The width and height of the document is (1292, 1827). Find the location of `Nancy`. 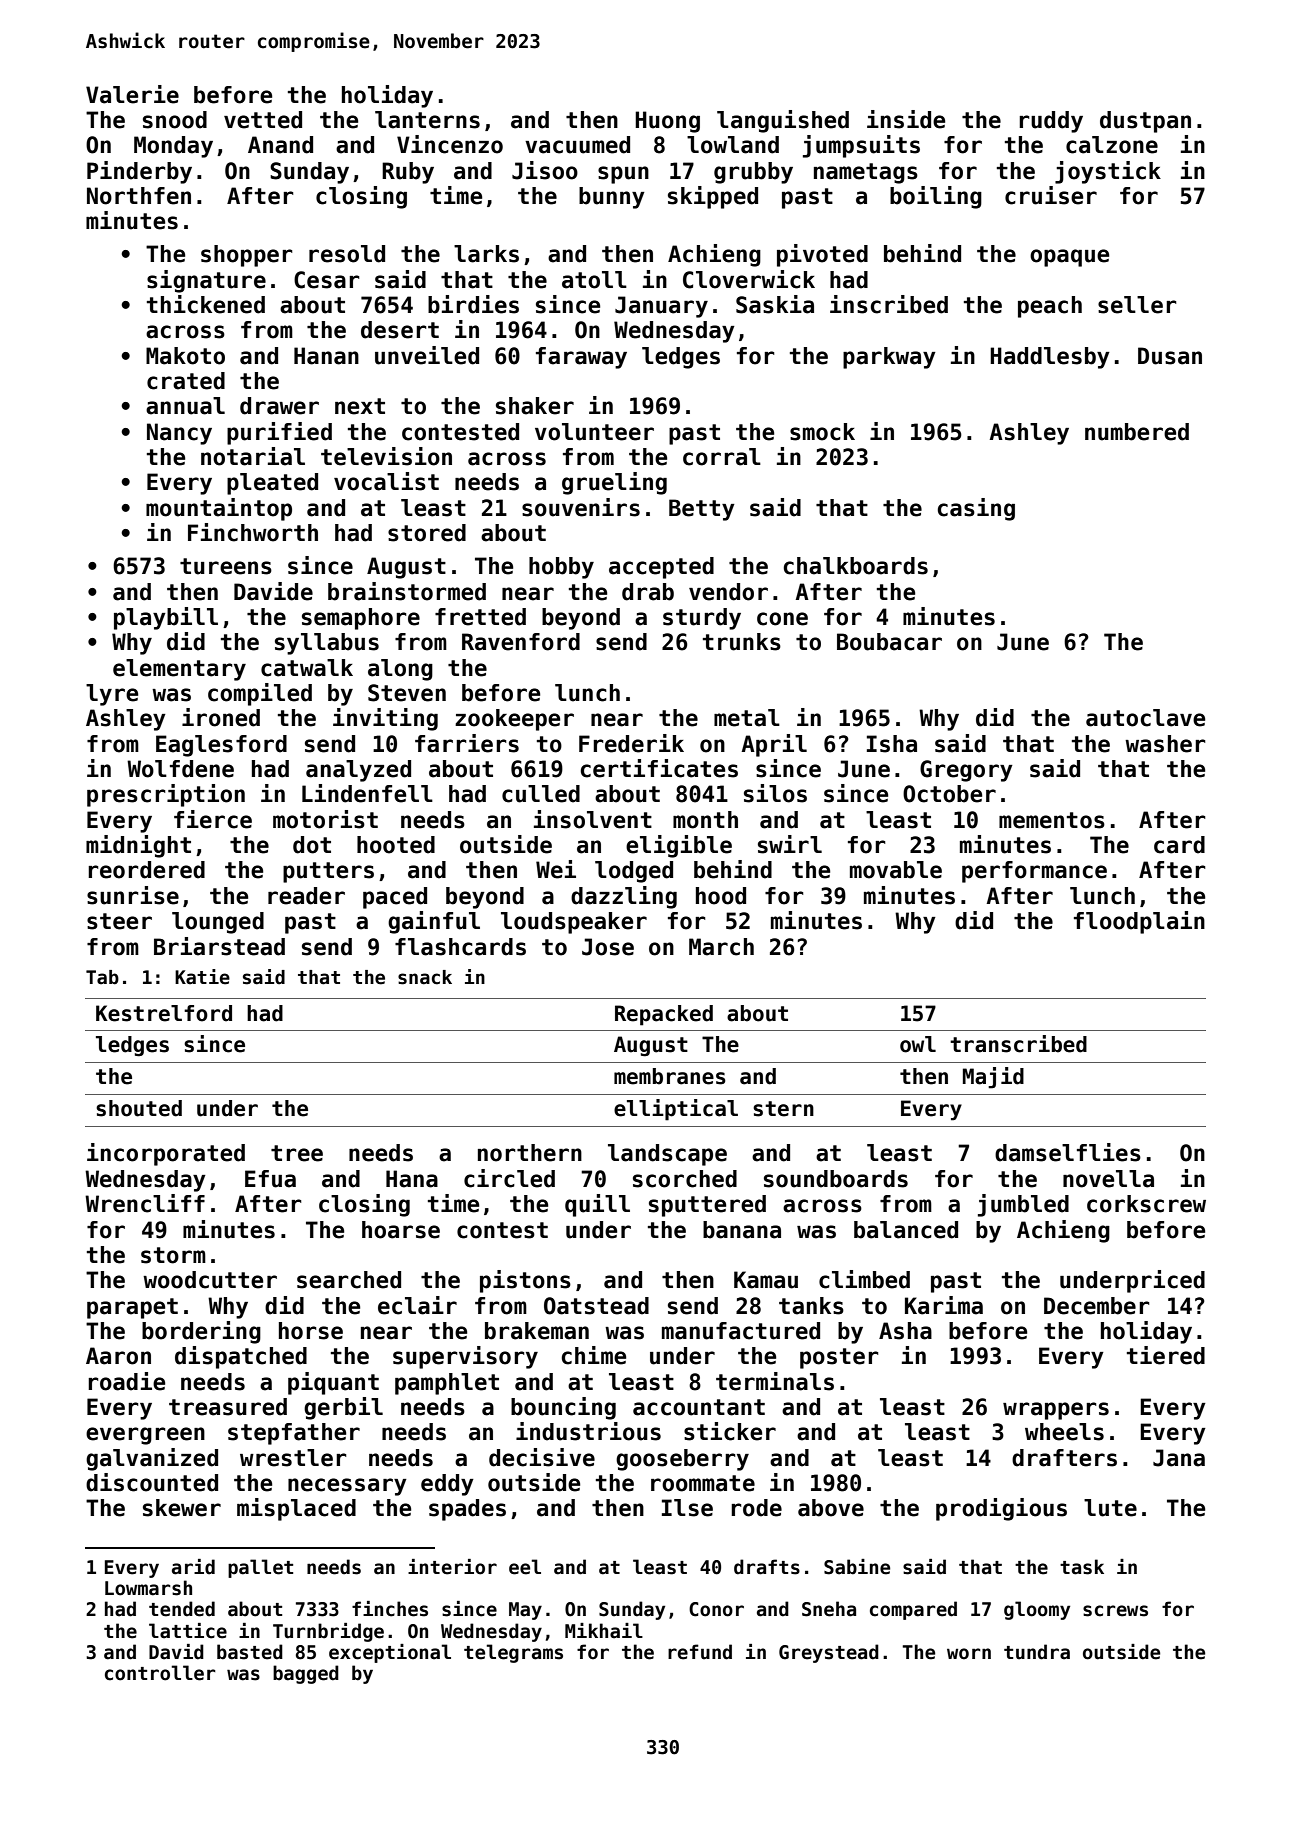

Nancy is located at coordinates (179, 434).
